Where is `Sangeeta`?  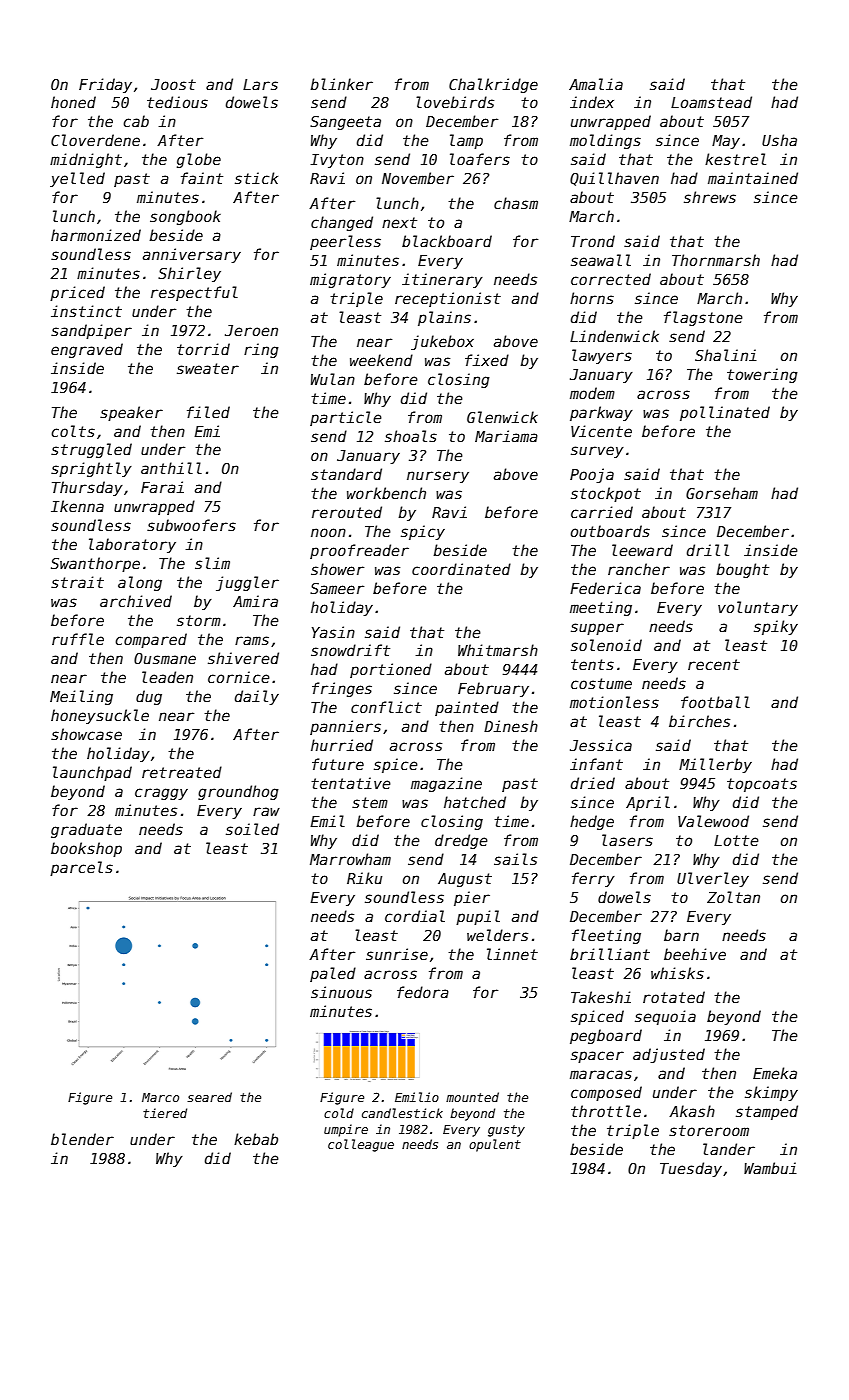
Sangeeta is located at coordinates (345, 123).
